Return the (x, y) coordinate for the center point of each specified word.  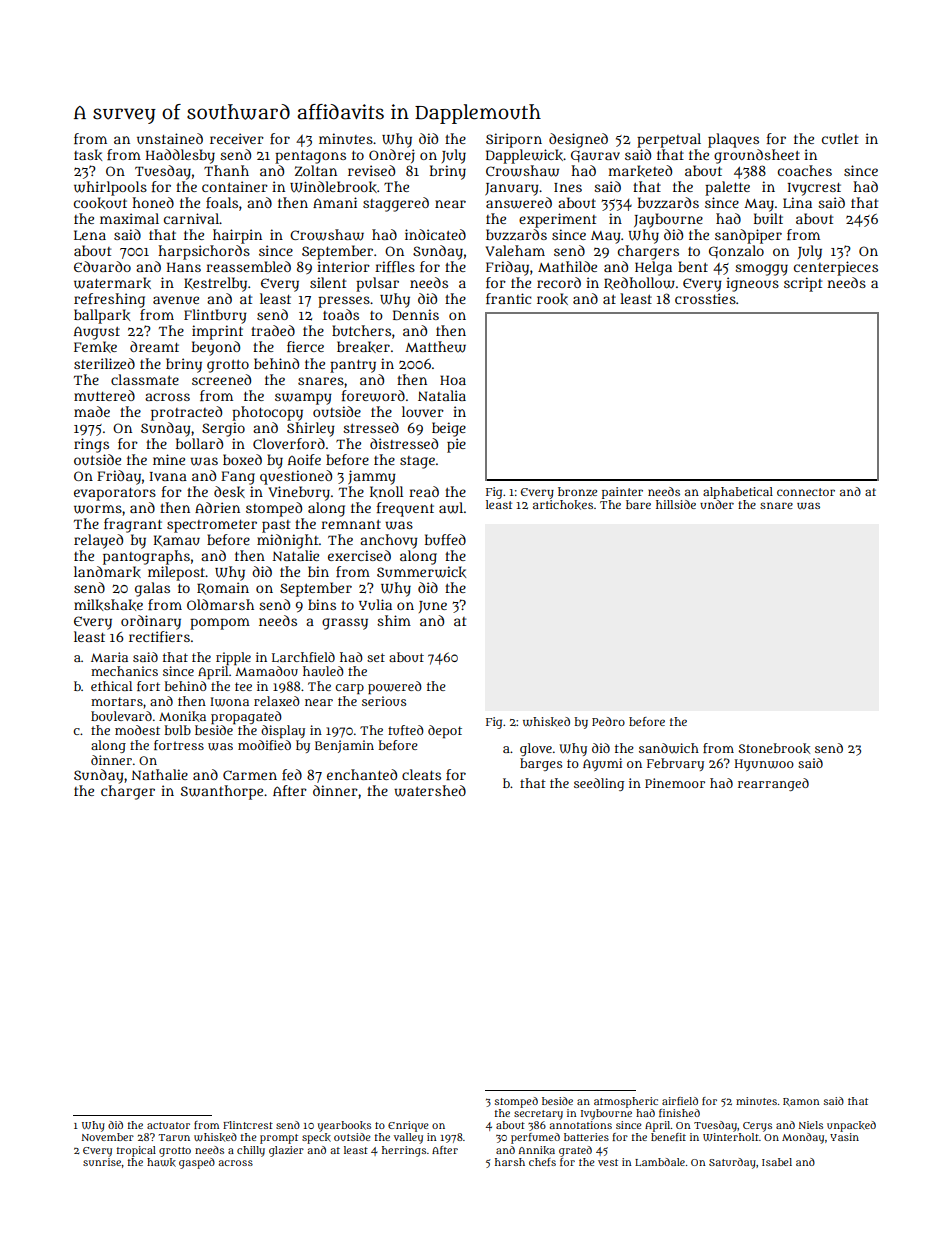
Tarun (174, 1137)
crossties (705, 298)
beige (449, 429)
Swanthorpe (222, 792)
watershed (430, 791)
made (92, 411)
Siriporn (514, 140)
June (433, 607)
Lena (90, 235)
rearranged (773, 784)
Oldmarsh (220, 604)
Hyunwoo (764, 765)
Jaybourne (668, 220)
